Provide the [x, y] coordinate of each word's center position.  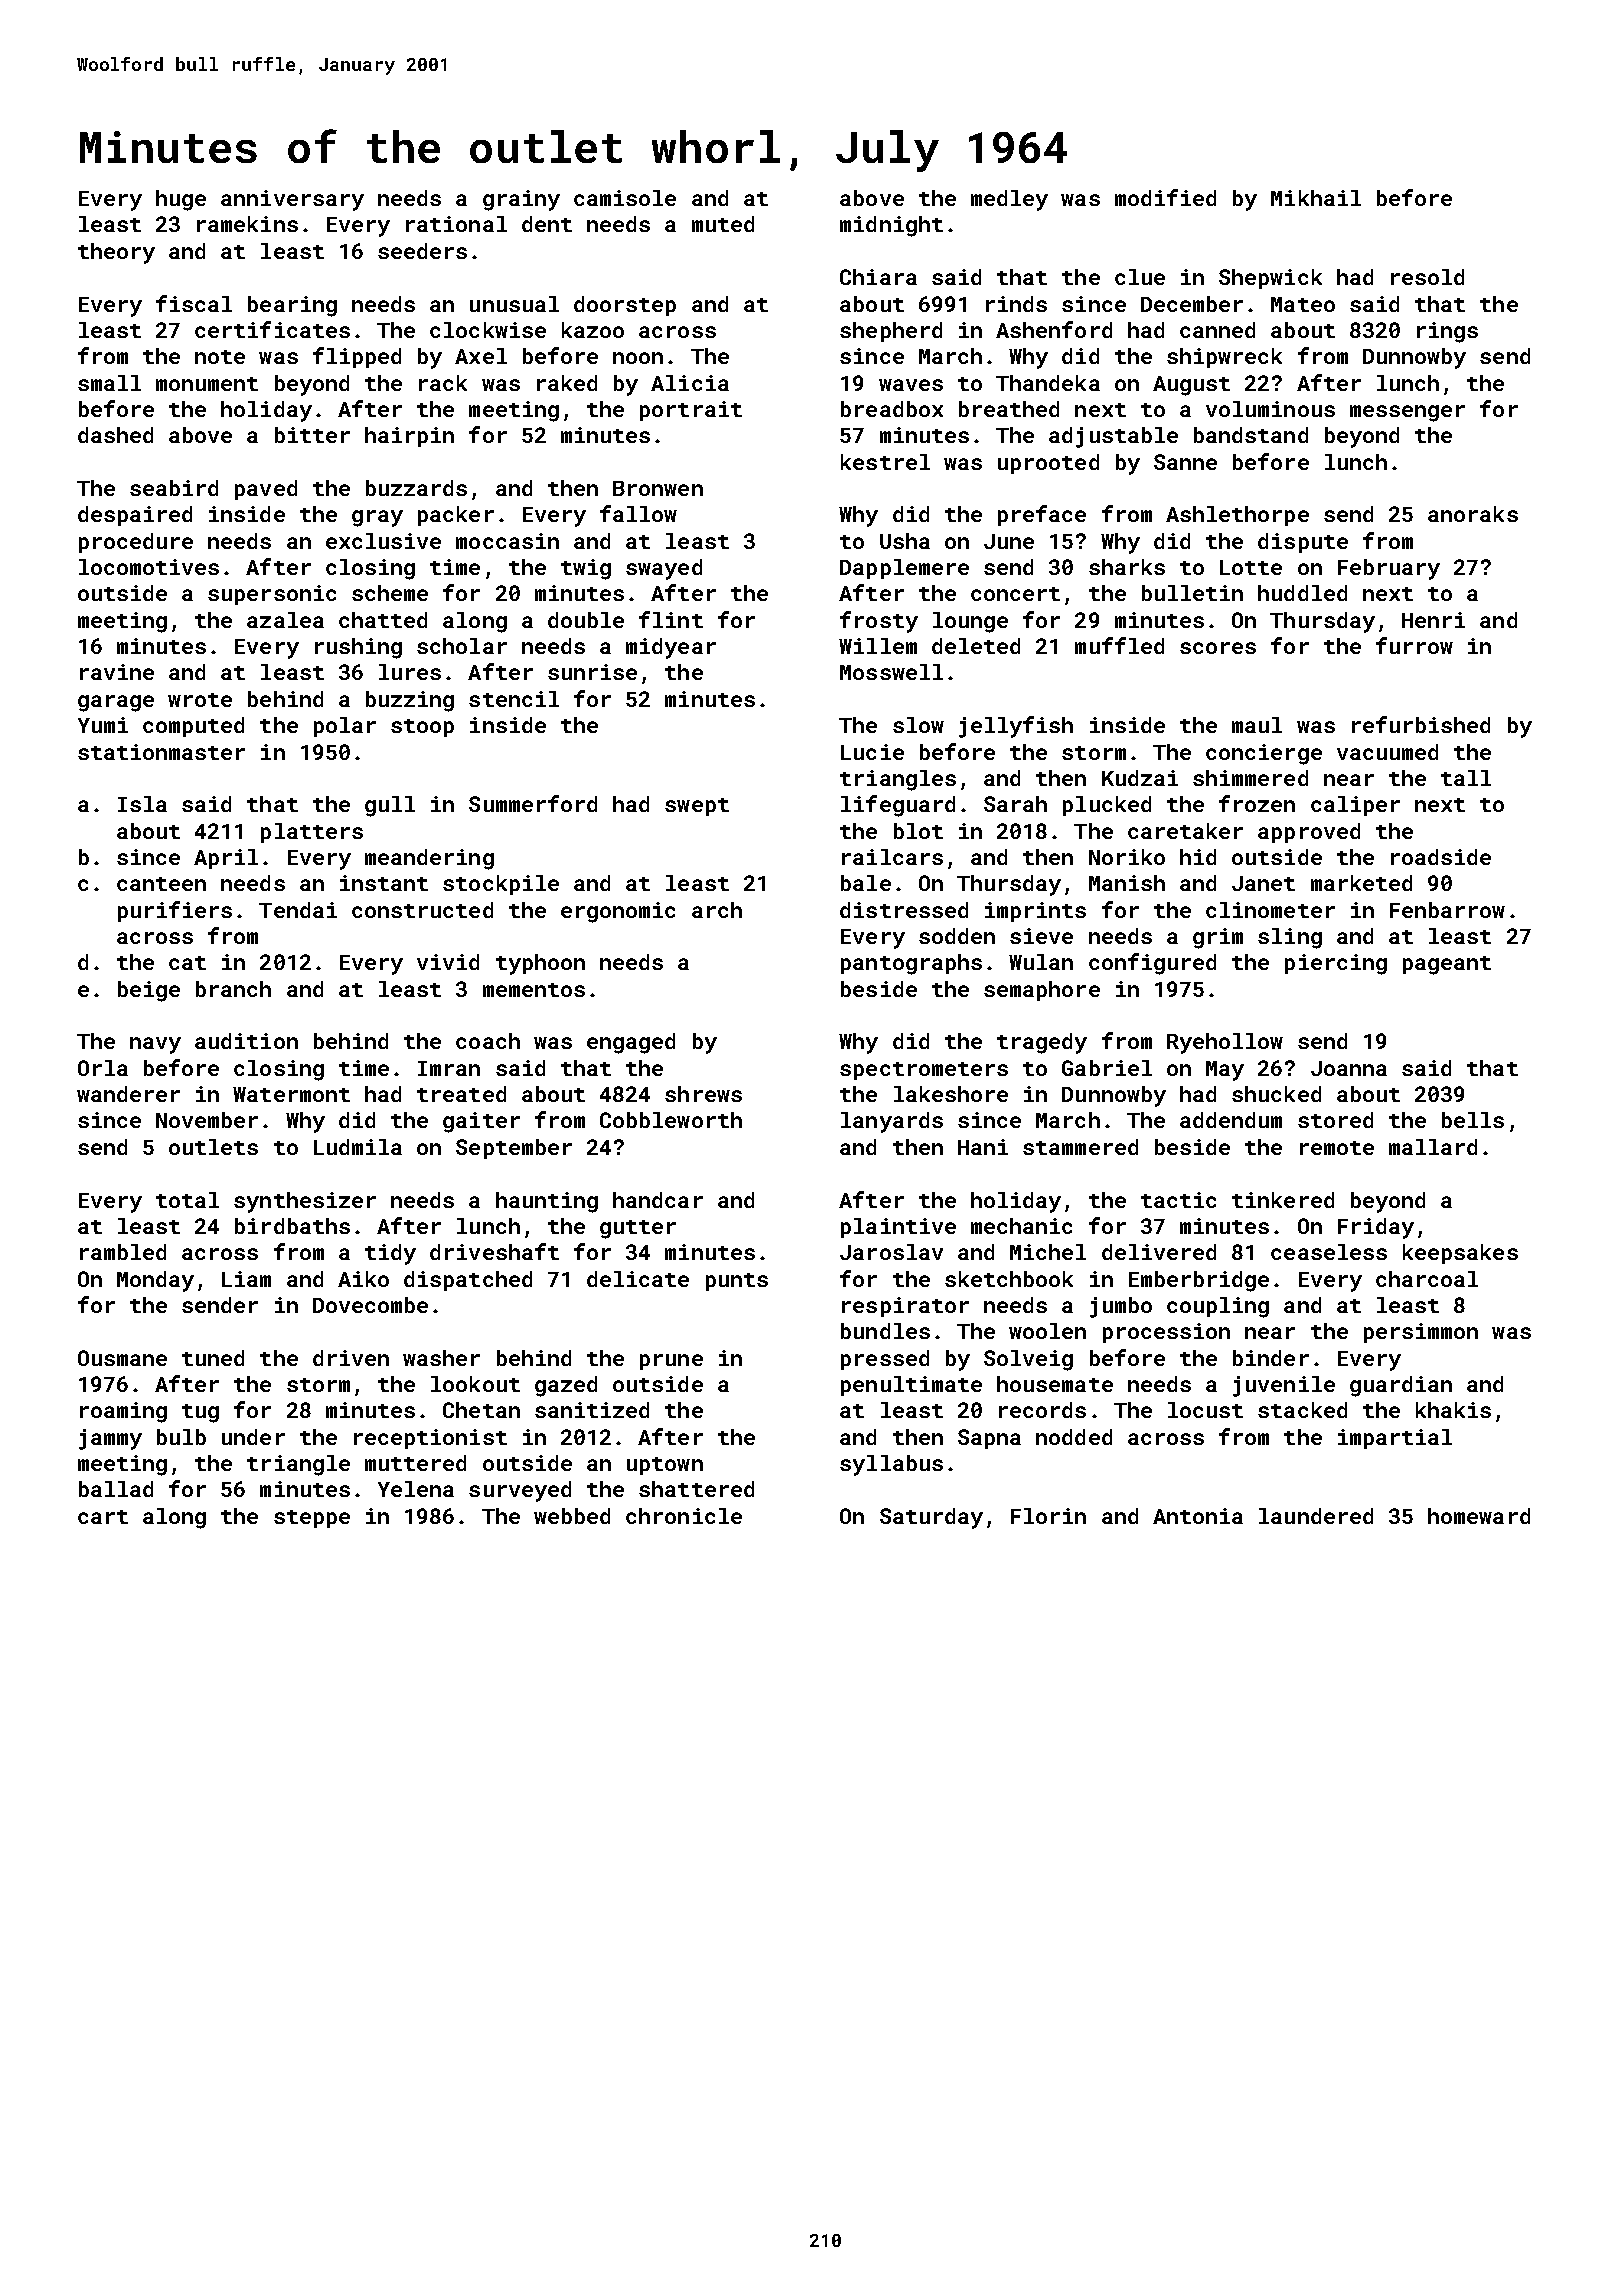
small [109, 383]
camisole [625, 198]
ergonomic [618, 912]
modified [1165, 197]
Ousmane [122, 1358]
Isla [142, 804]
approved [1309, 833]
